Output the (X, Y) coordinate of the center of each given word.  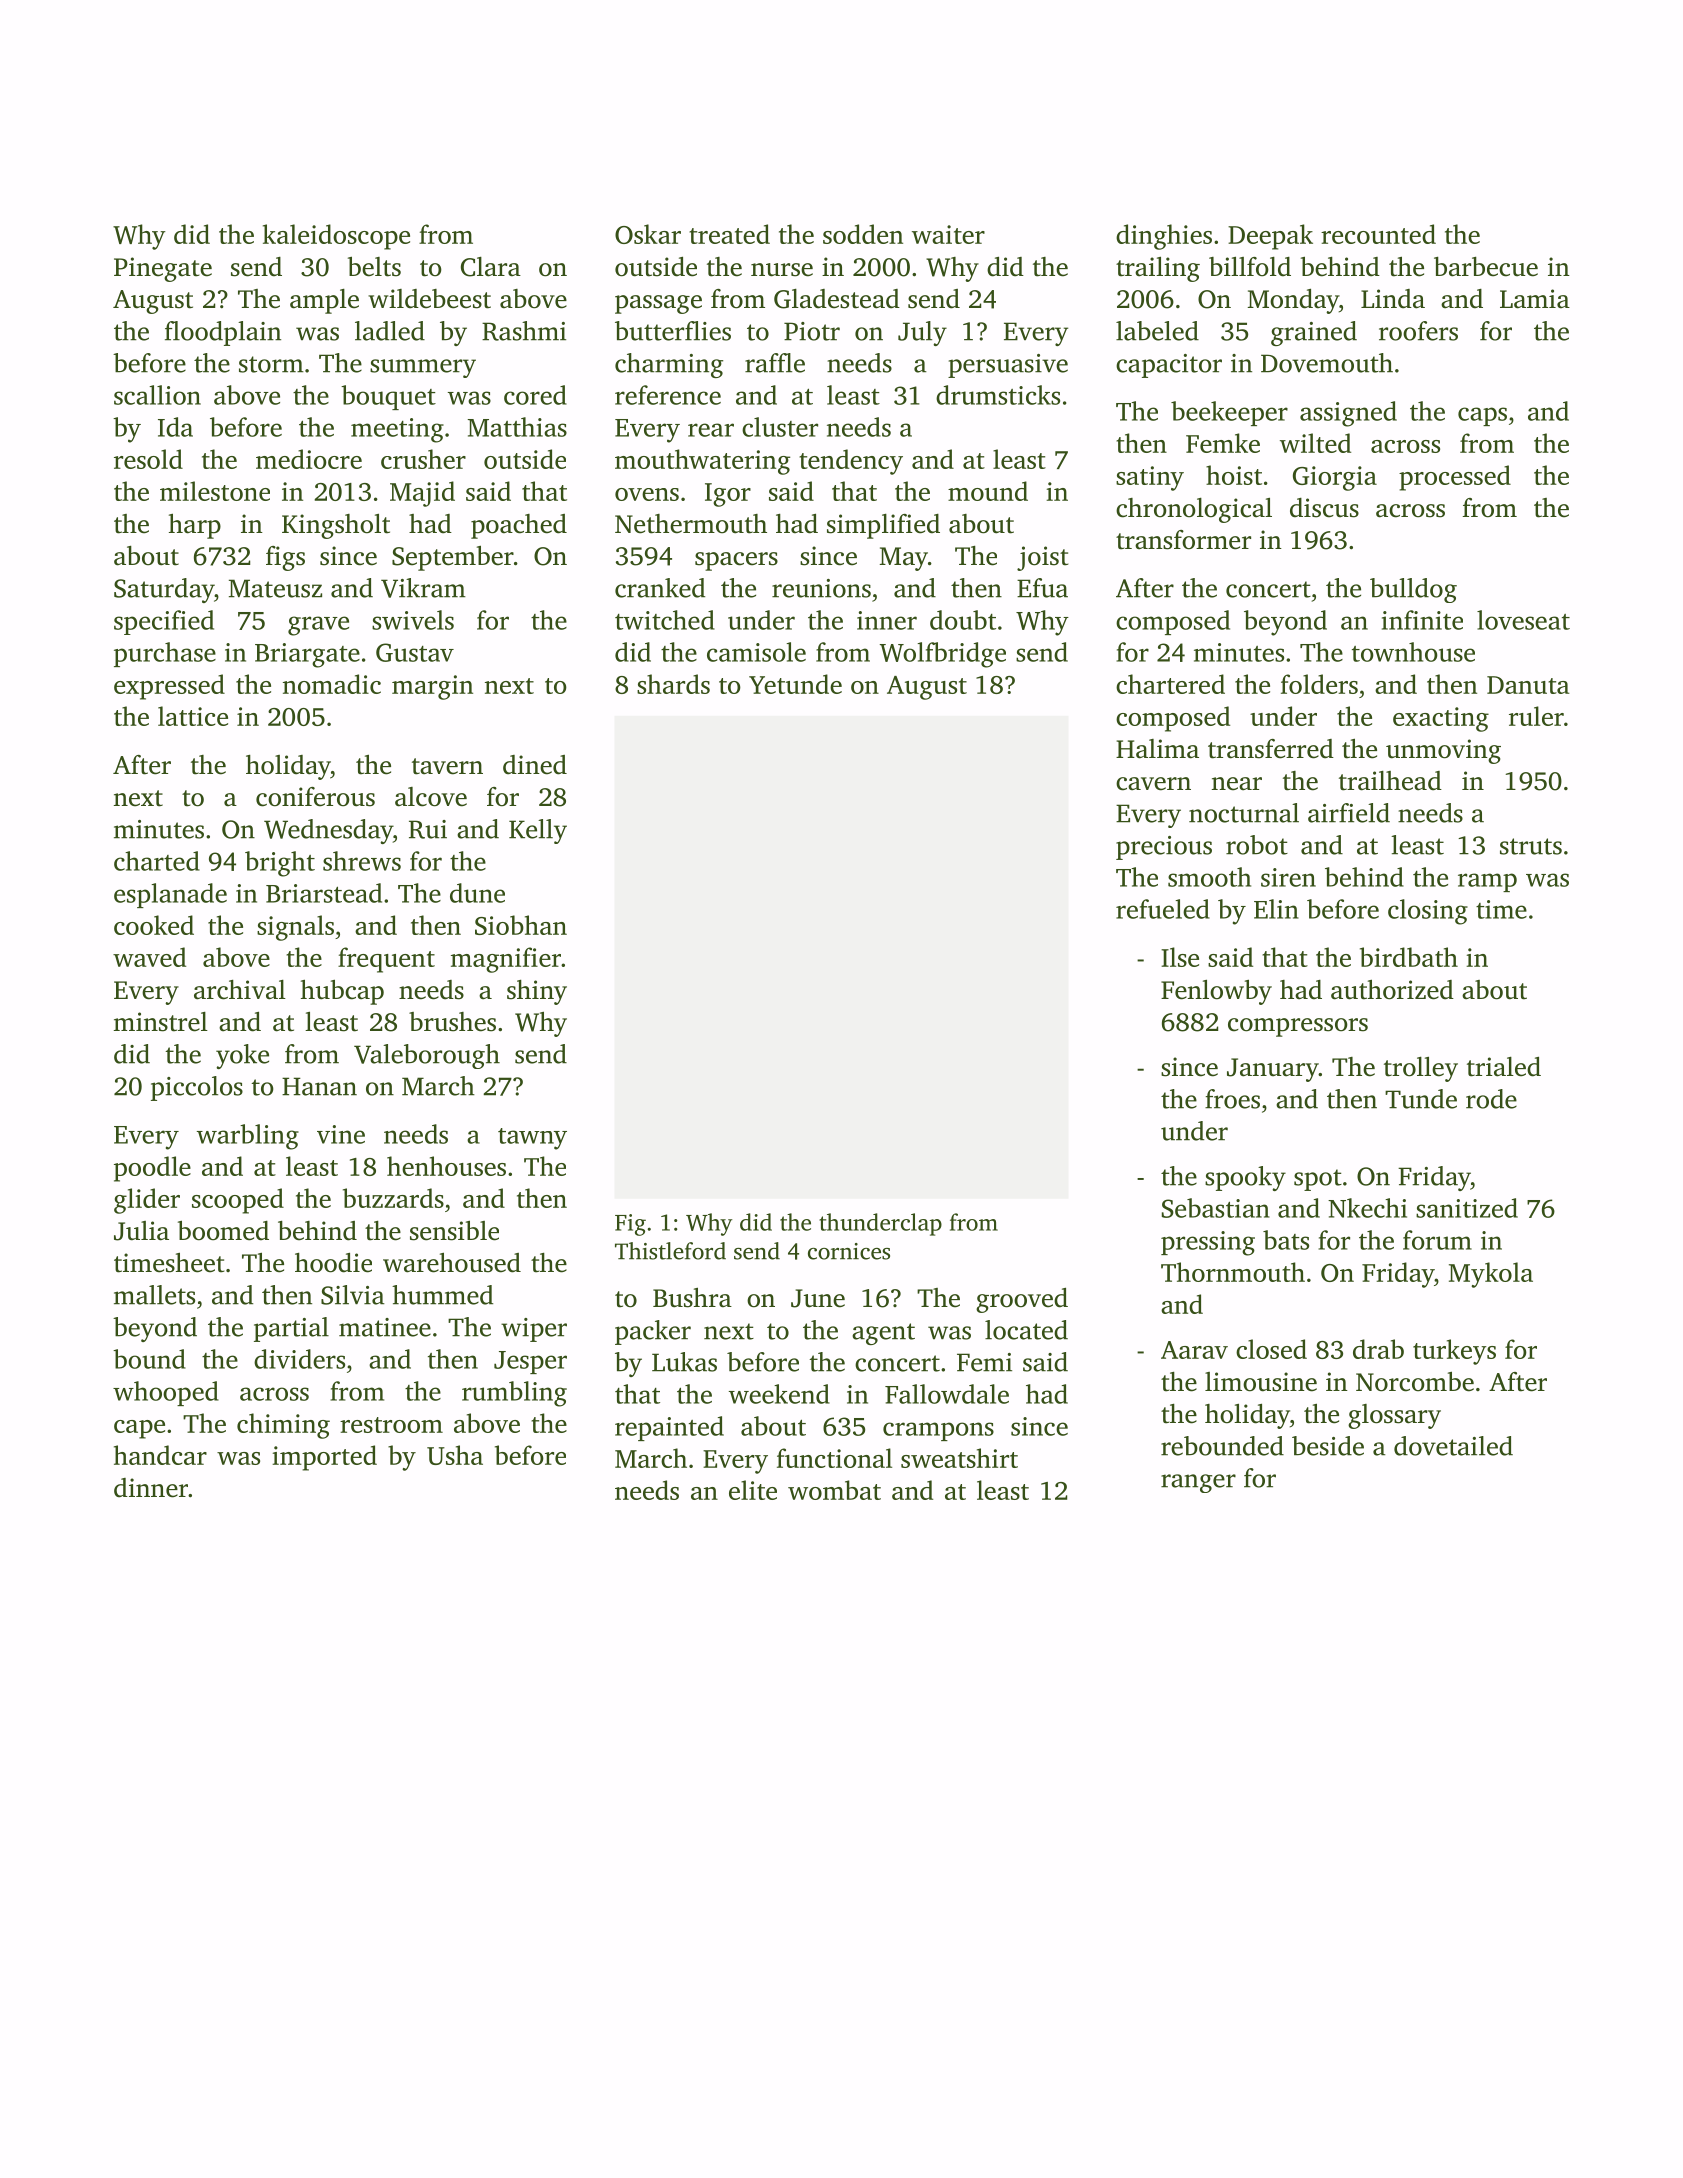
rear (711, 430)
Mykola (1491, 1275)
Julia (141, 1231)
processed (1455, 478)
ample (324, 301)
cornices (849, 1251)
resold (148, 459)
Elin (1276, 909)
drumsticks (998, 395)
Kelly (538, 831)
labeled (1157, 331)
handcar (160, 1455)
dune (477, 893)
